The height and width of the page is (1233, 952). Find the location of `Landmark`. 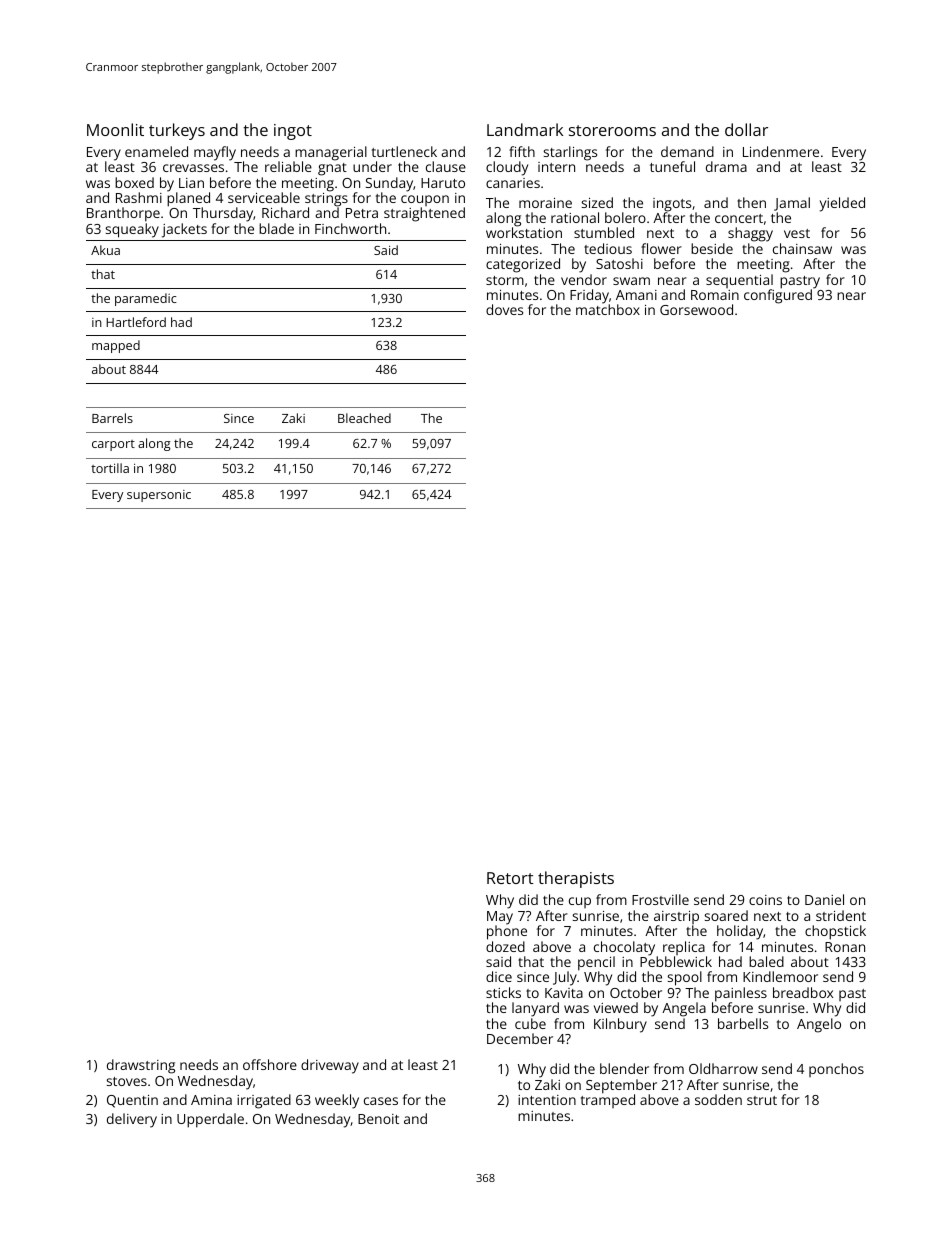

Landmark is located at coordinates (525, 129).
